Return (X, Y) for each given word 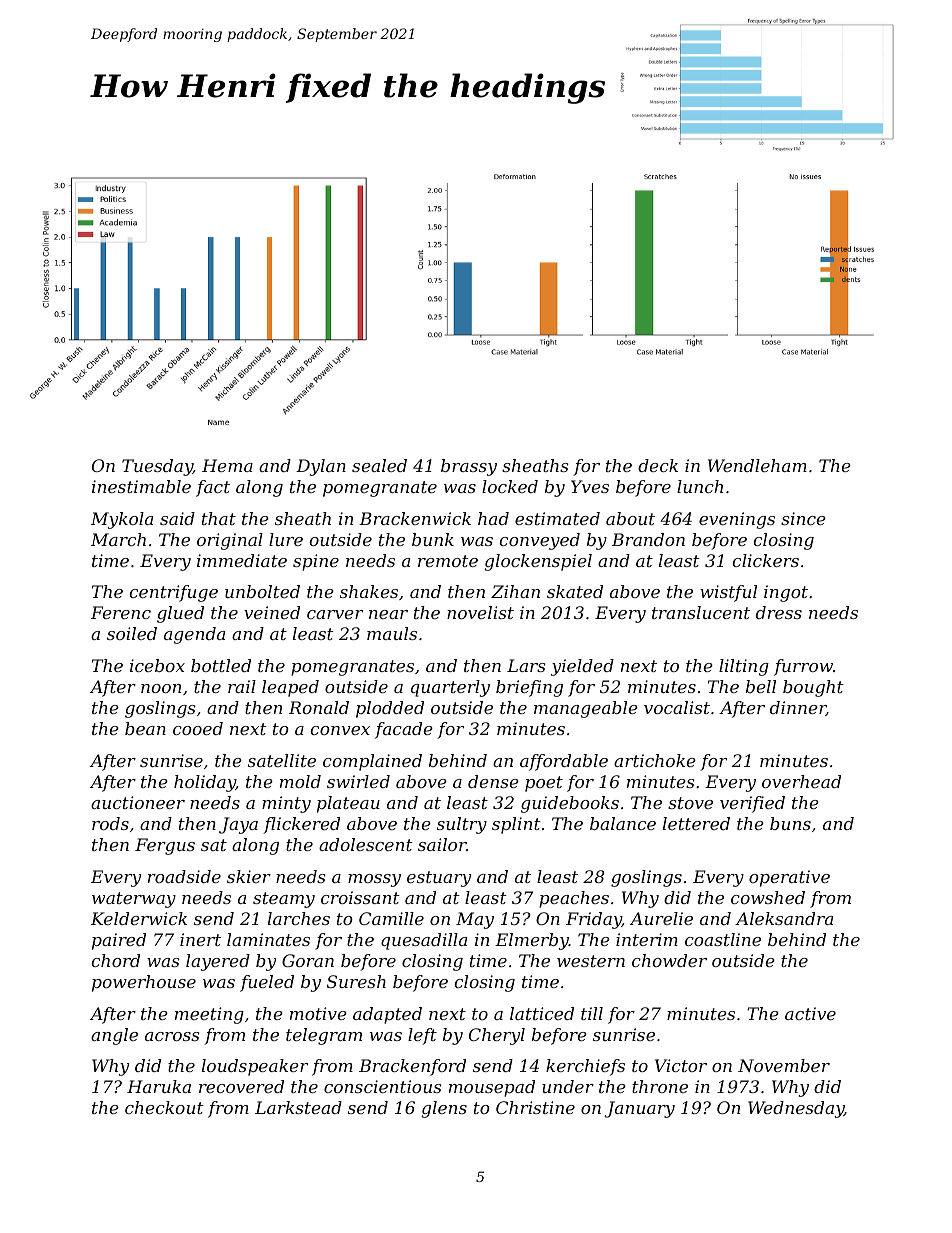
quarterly (450, 688)
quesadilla (424, 941)
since (803, 518)
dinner (798, 708)
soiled (132, 633)
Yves (590, 486)
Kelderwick (139, 918)
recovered (241, 1086)
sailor (442, 844)
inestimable (141, 486)
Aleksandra (784, 918)
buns (790, 823)
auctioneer (138, 802)
